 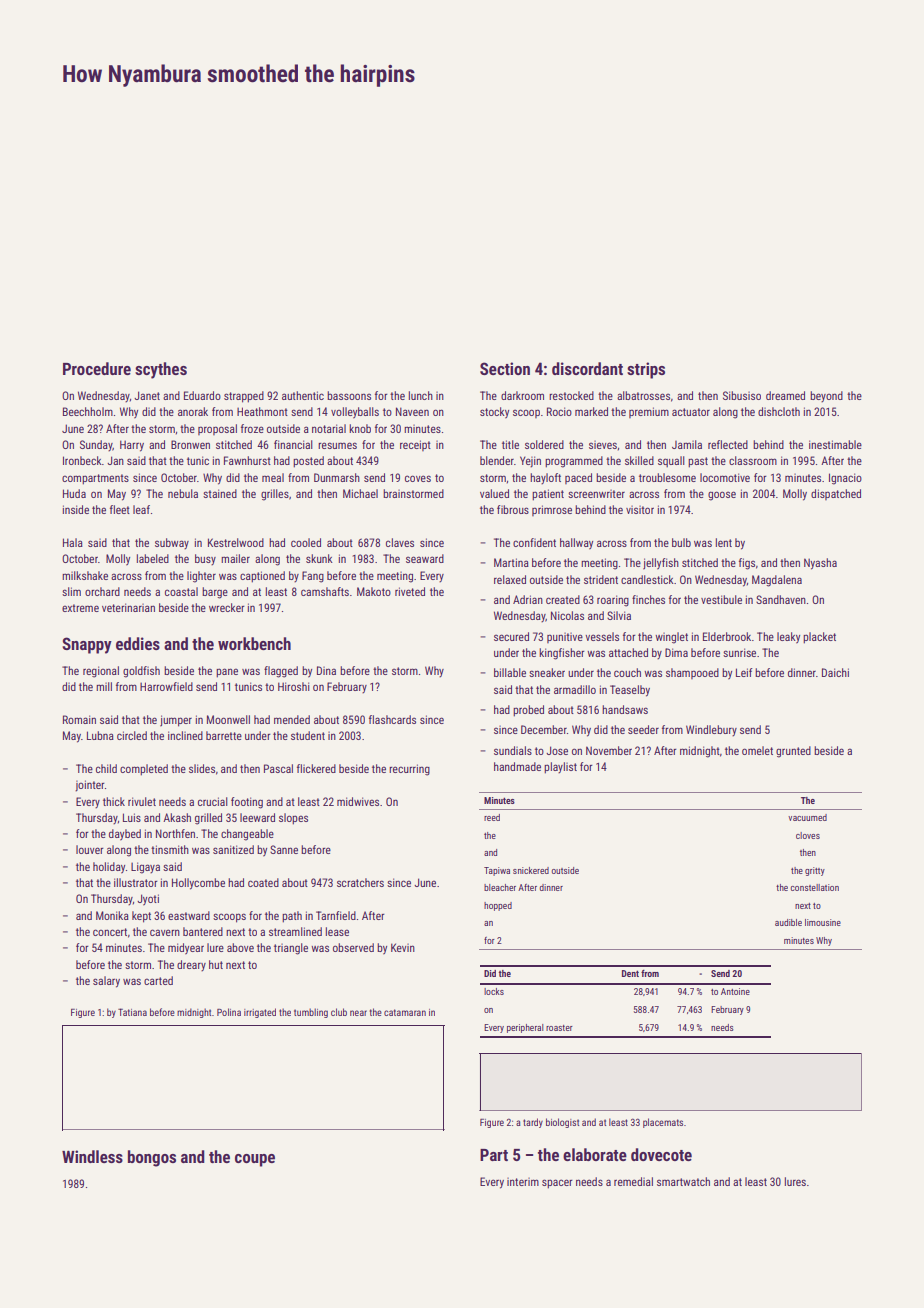 I want to click on flickered, so click(x=316, y=768).
